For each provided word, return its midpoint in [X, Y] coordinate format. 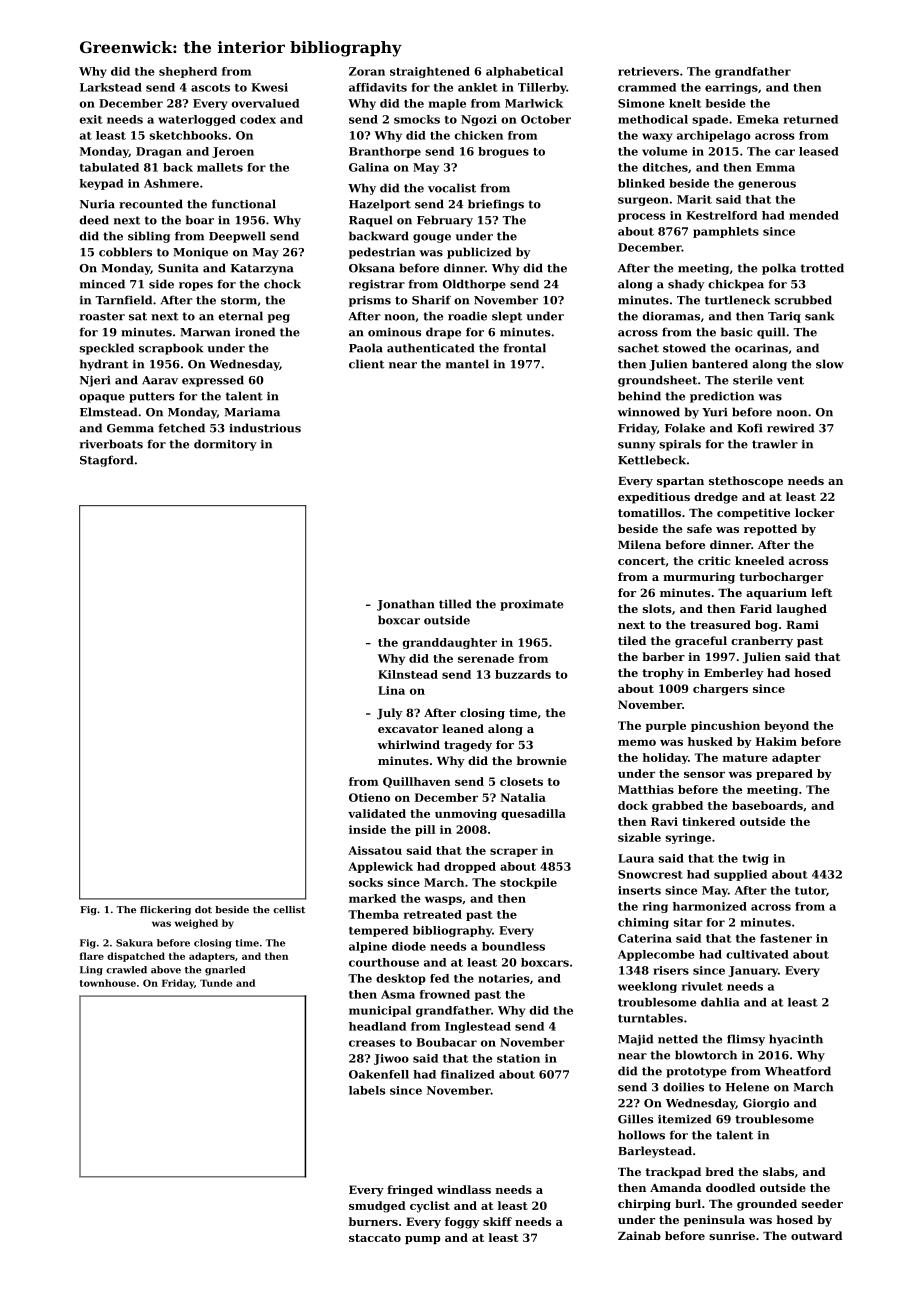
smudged [377, 1207]
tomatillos [649, 512]
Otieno [369, 797]
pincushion [725, 726]
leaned [463, 728]
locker [815, 512]
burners [373, 1221]
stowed [684, 348]
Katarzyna [262, 269]
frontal [525, 348]
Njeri [95, 381]
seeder [822, 1203]
